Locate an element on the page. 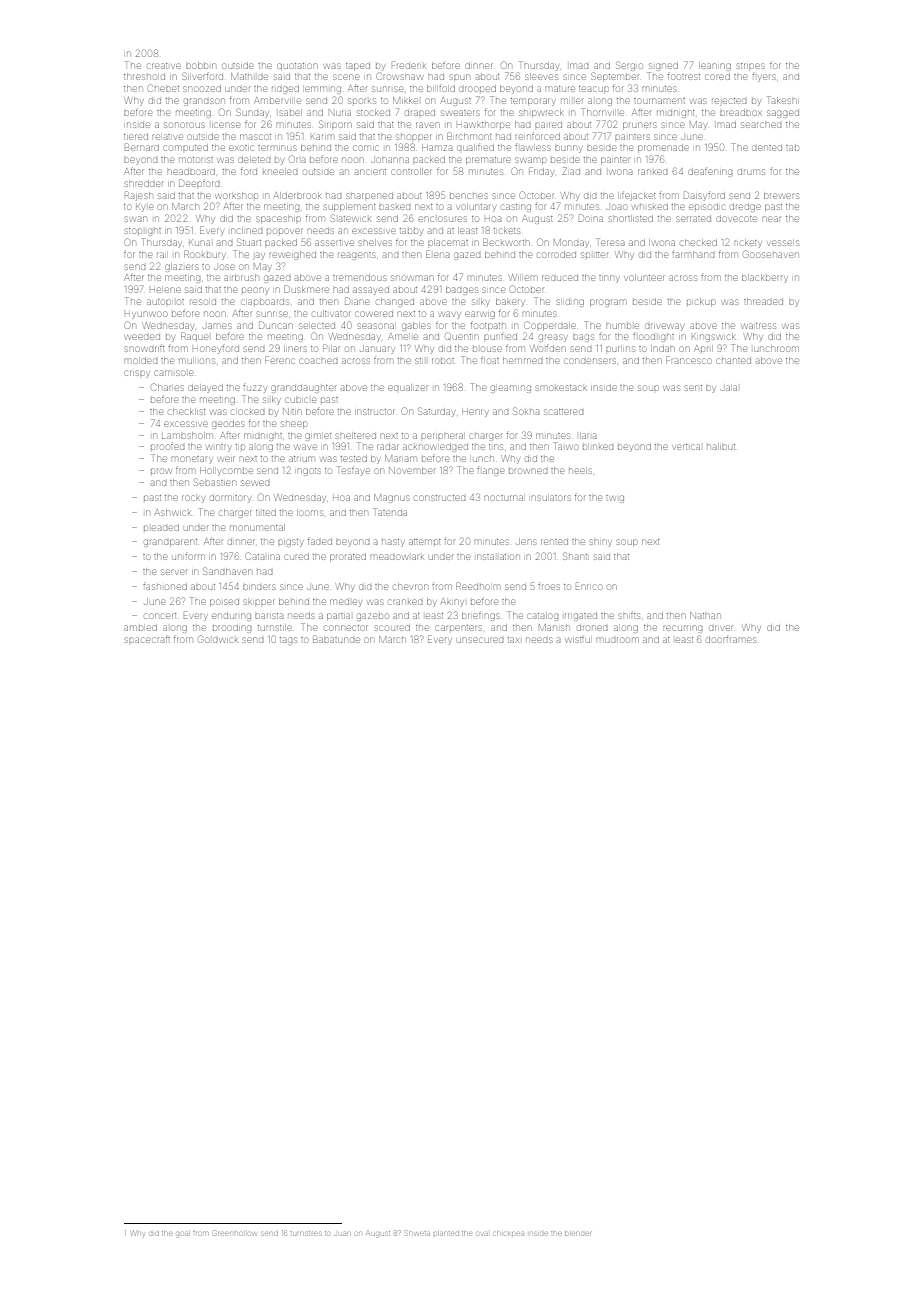  brewers is located at coordinates (781, 196).
